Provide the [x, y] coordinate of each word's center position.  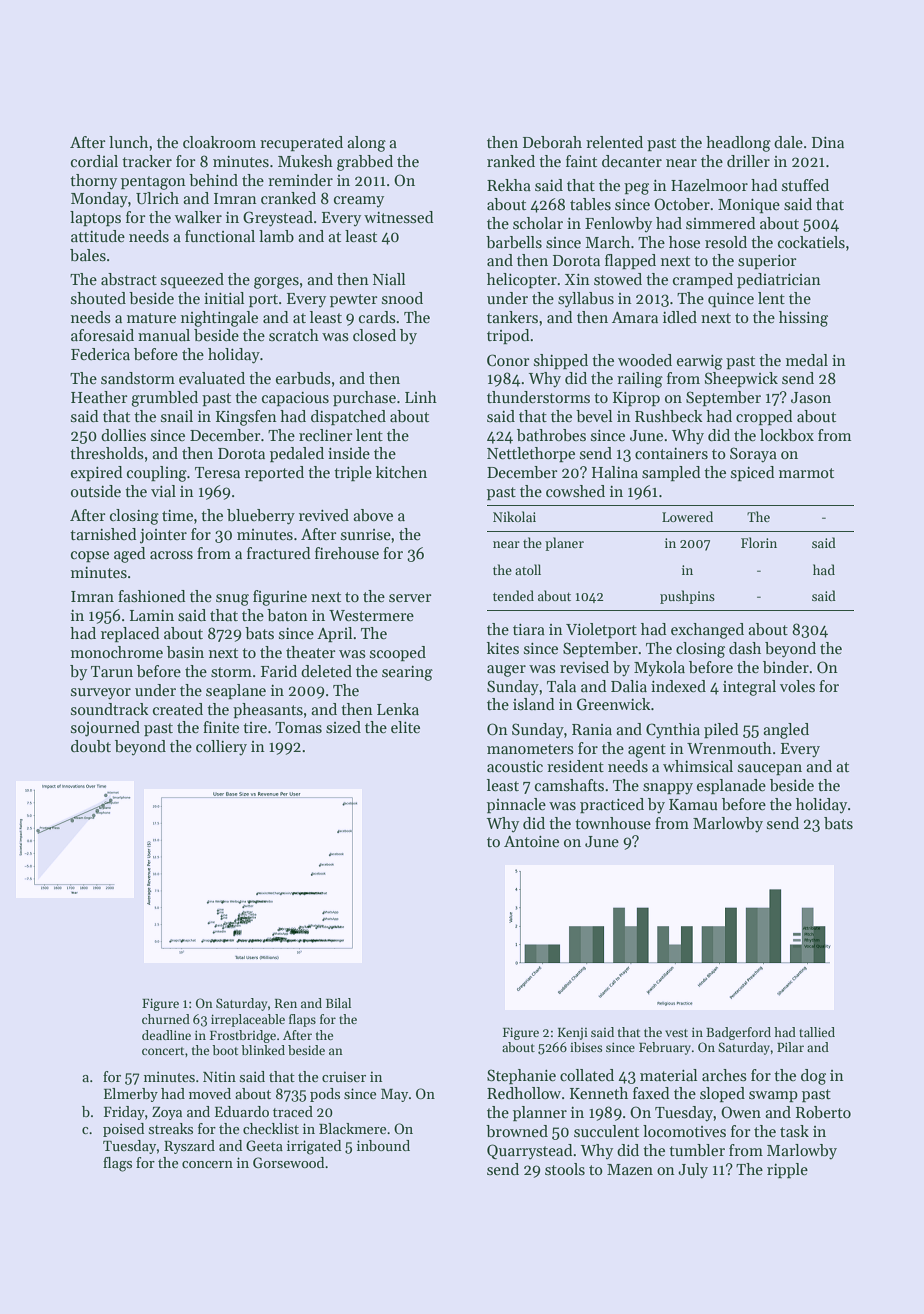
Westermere [371, 616]
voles [797, 686]
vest [676, 1033]
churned [166, 1019]
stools [565, 1169]
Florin [759, 542]
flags [117, 1164]
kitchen [401, 472]
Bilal [338, 1003]
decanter [632, 161]
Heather [99, 397]
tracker [147, 161]
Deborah [552, 142]
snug [232, 600]
